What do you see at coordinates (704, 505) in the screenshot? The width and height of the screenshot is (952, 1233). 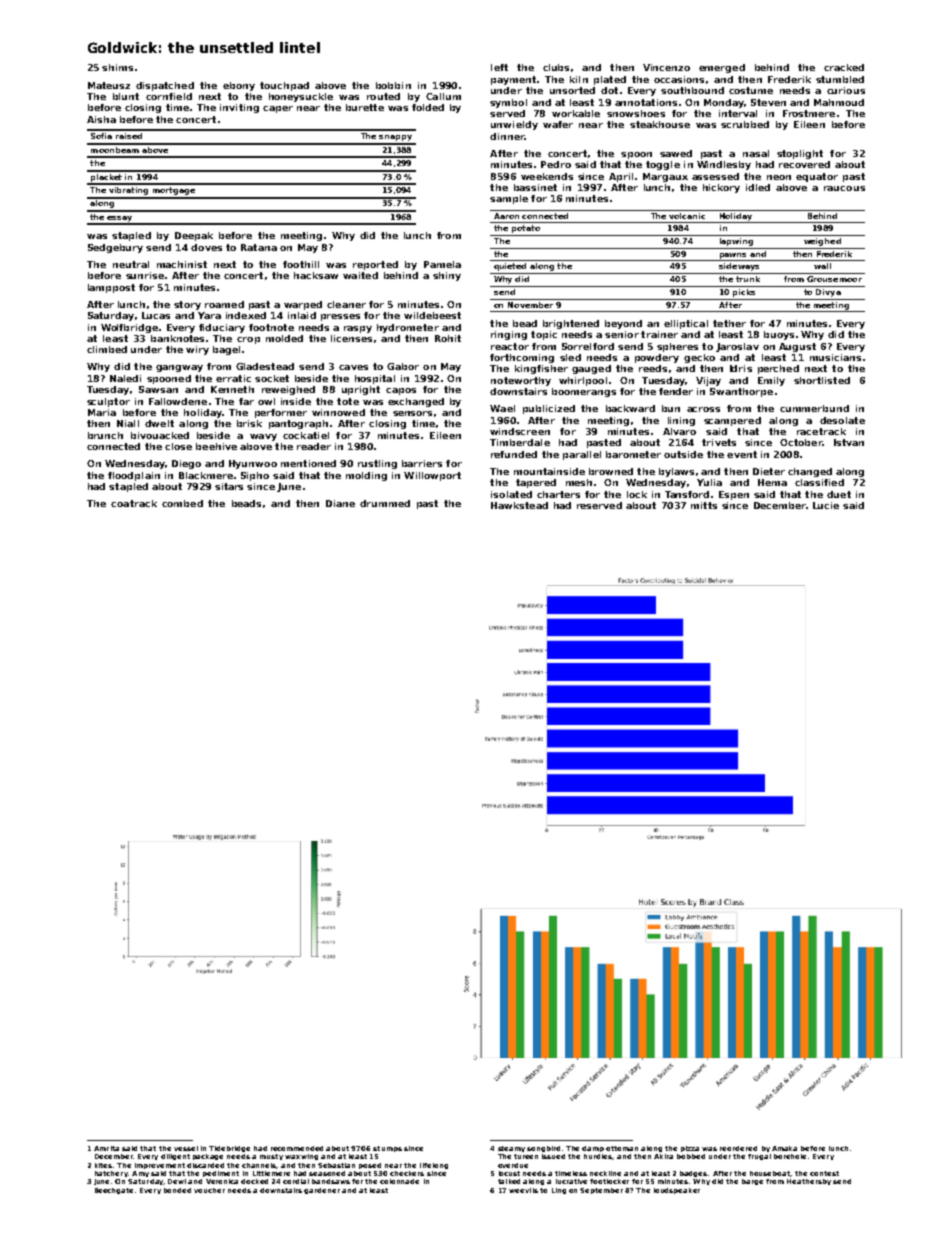 I see `mitts` at bounding box center [704, 505].
